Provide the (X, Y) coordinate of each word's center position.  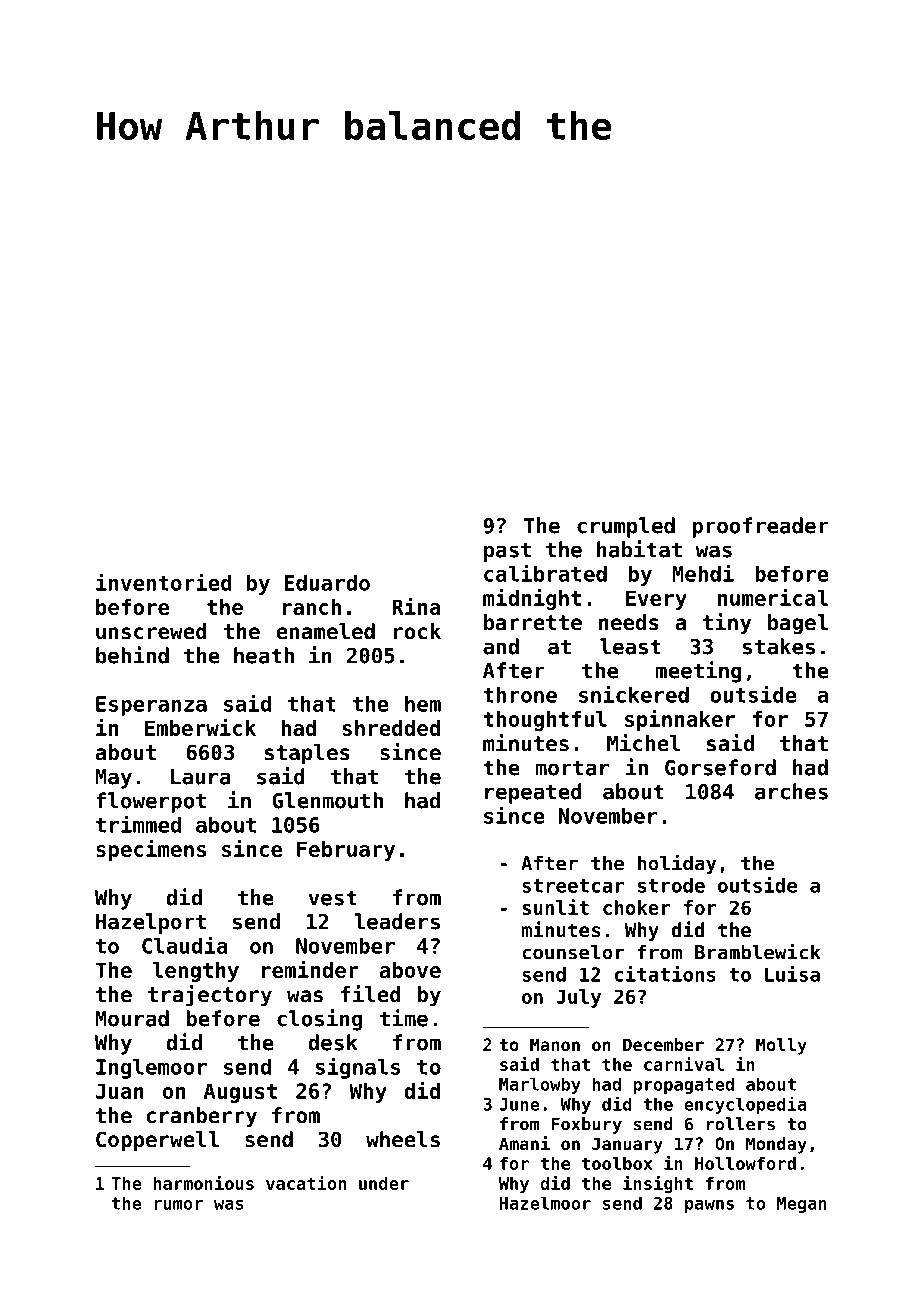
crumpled (626, 527)
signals (358, 1068)
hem (423, 703)
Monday (776, 1145)
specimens (151, 850)
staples (307, 754)
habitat (639, 549)
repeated (533, 793)
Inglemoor (151, 1068)
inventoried (164, 582)
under (384, 1183)
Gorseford (720, 767)
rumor (178, 1205)
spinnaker (680, 720)
